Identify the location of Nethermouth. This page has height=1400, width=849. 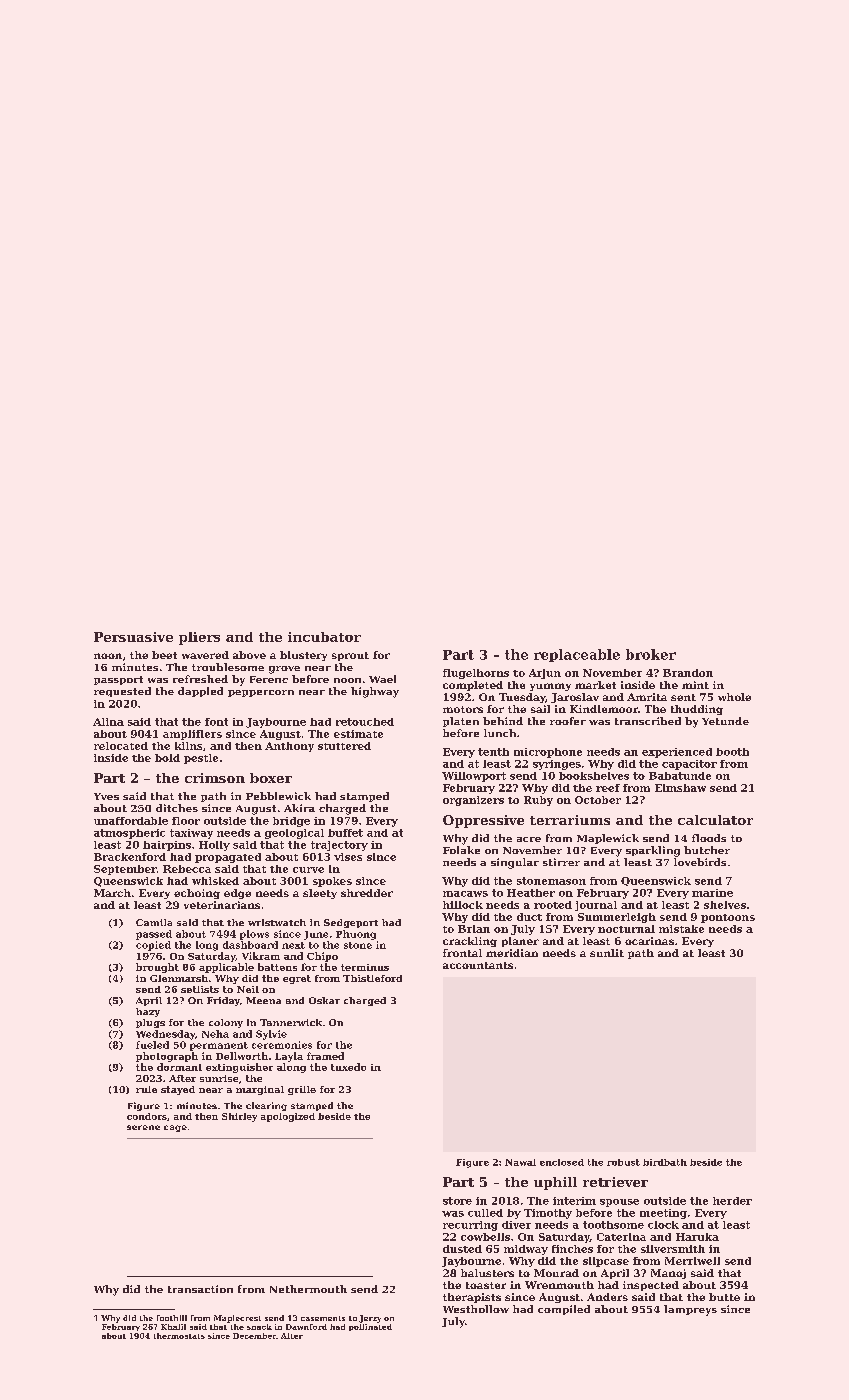
(308, 1289).
